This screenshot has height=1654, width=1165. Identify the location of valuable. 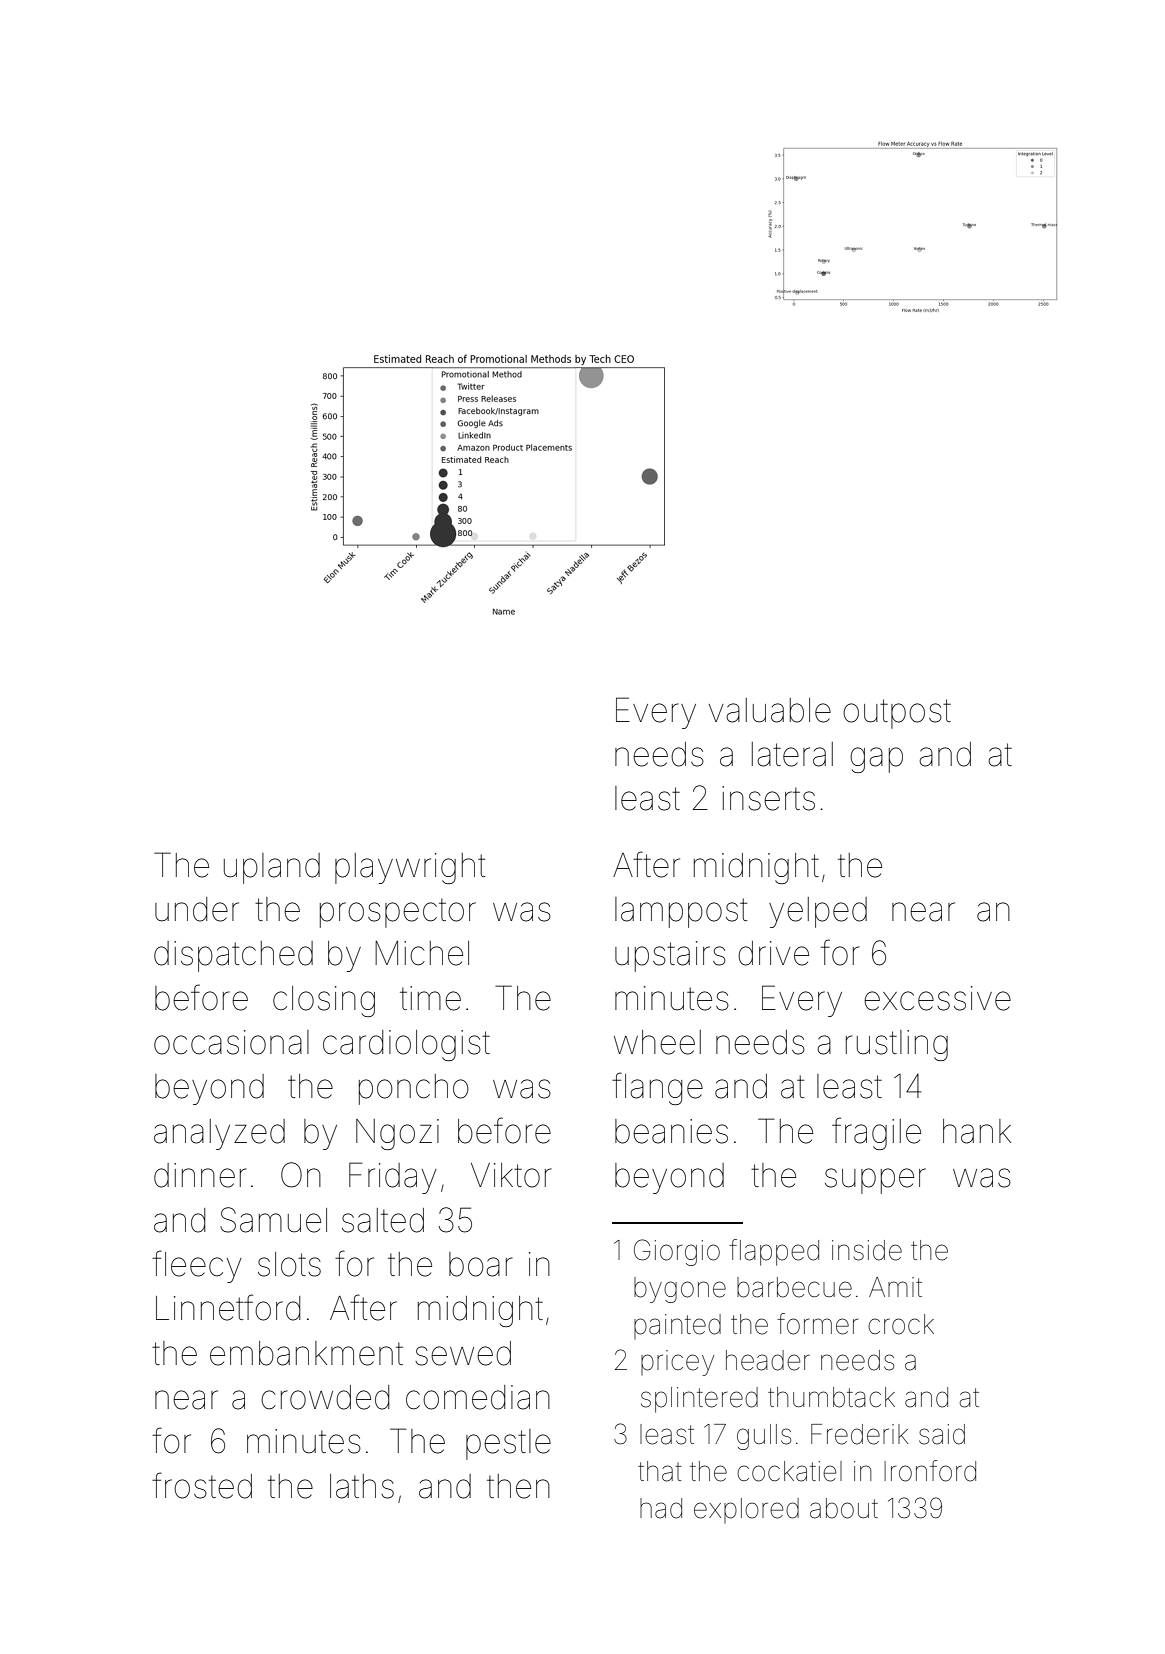
(770, 710).
